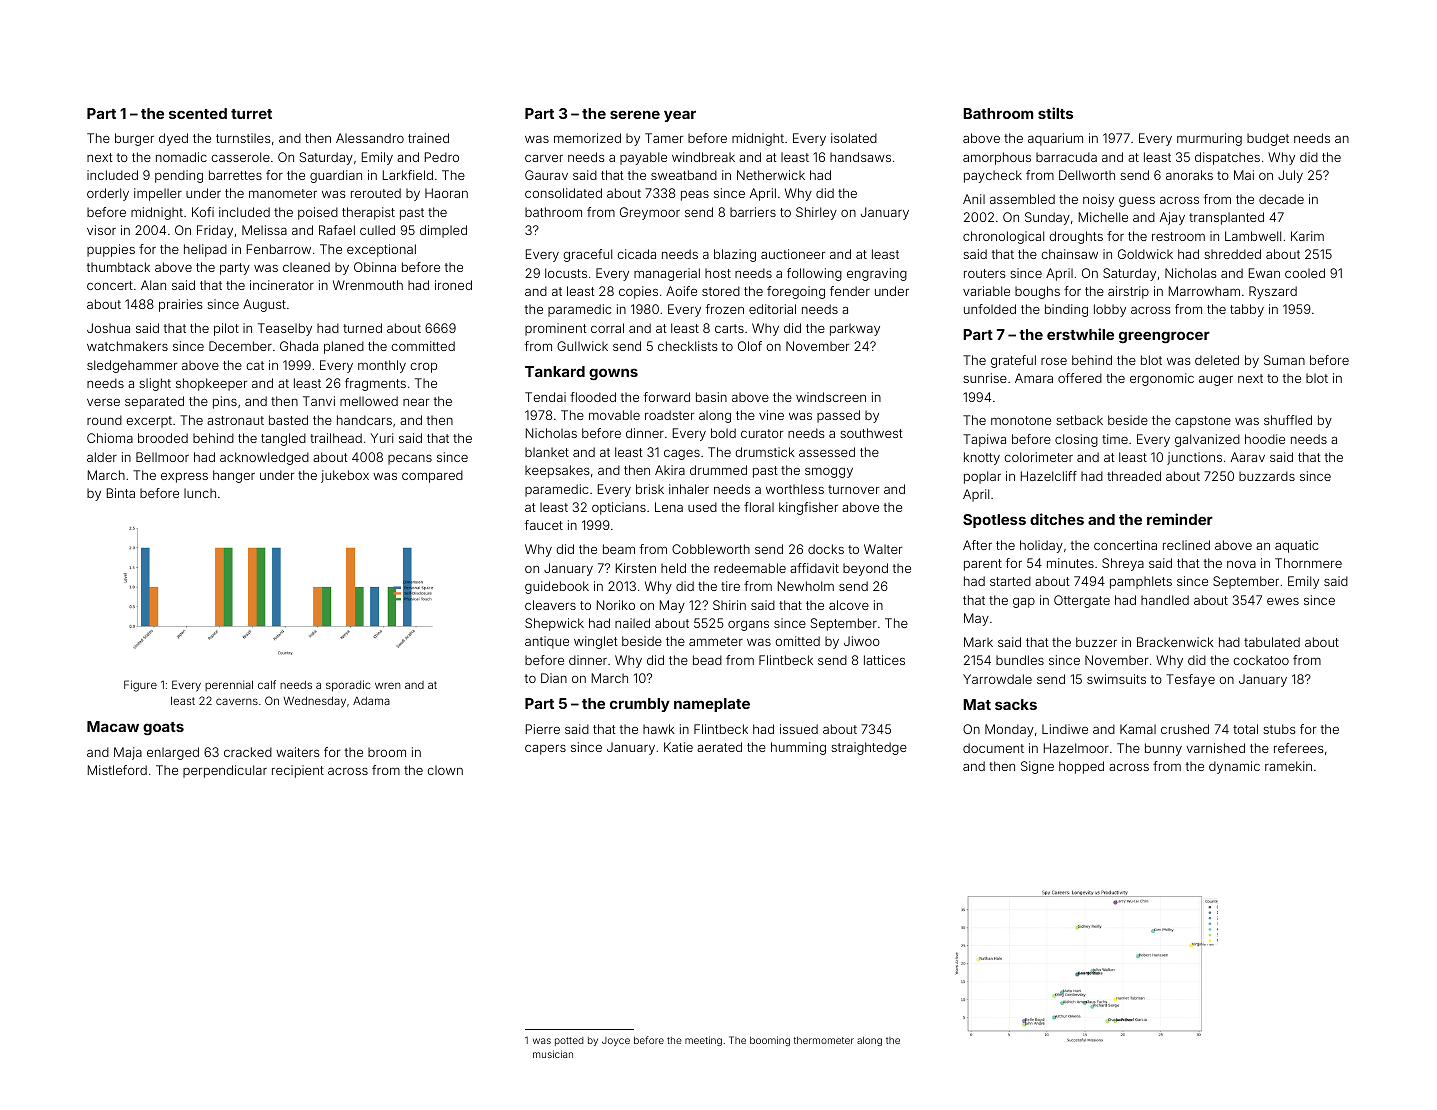 Image resolution: width=1437 pixels, height=1110 pixels. Describe the element at coordinates (569, 1041) in the document. I see `potted` at that location.
